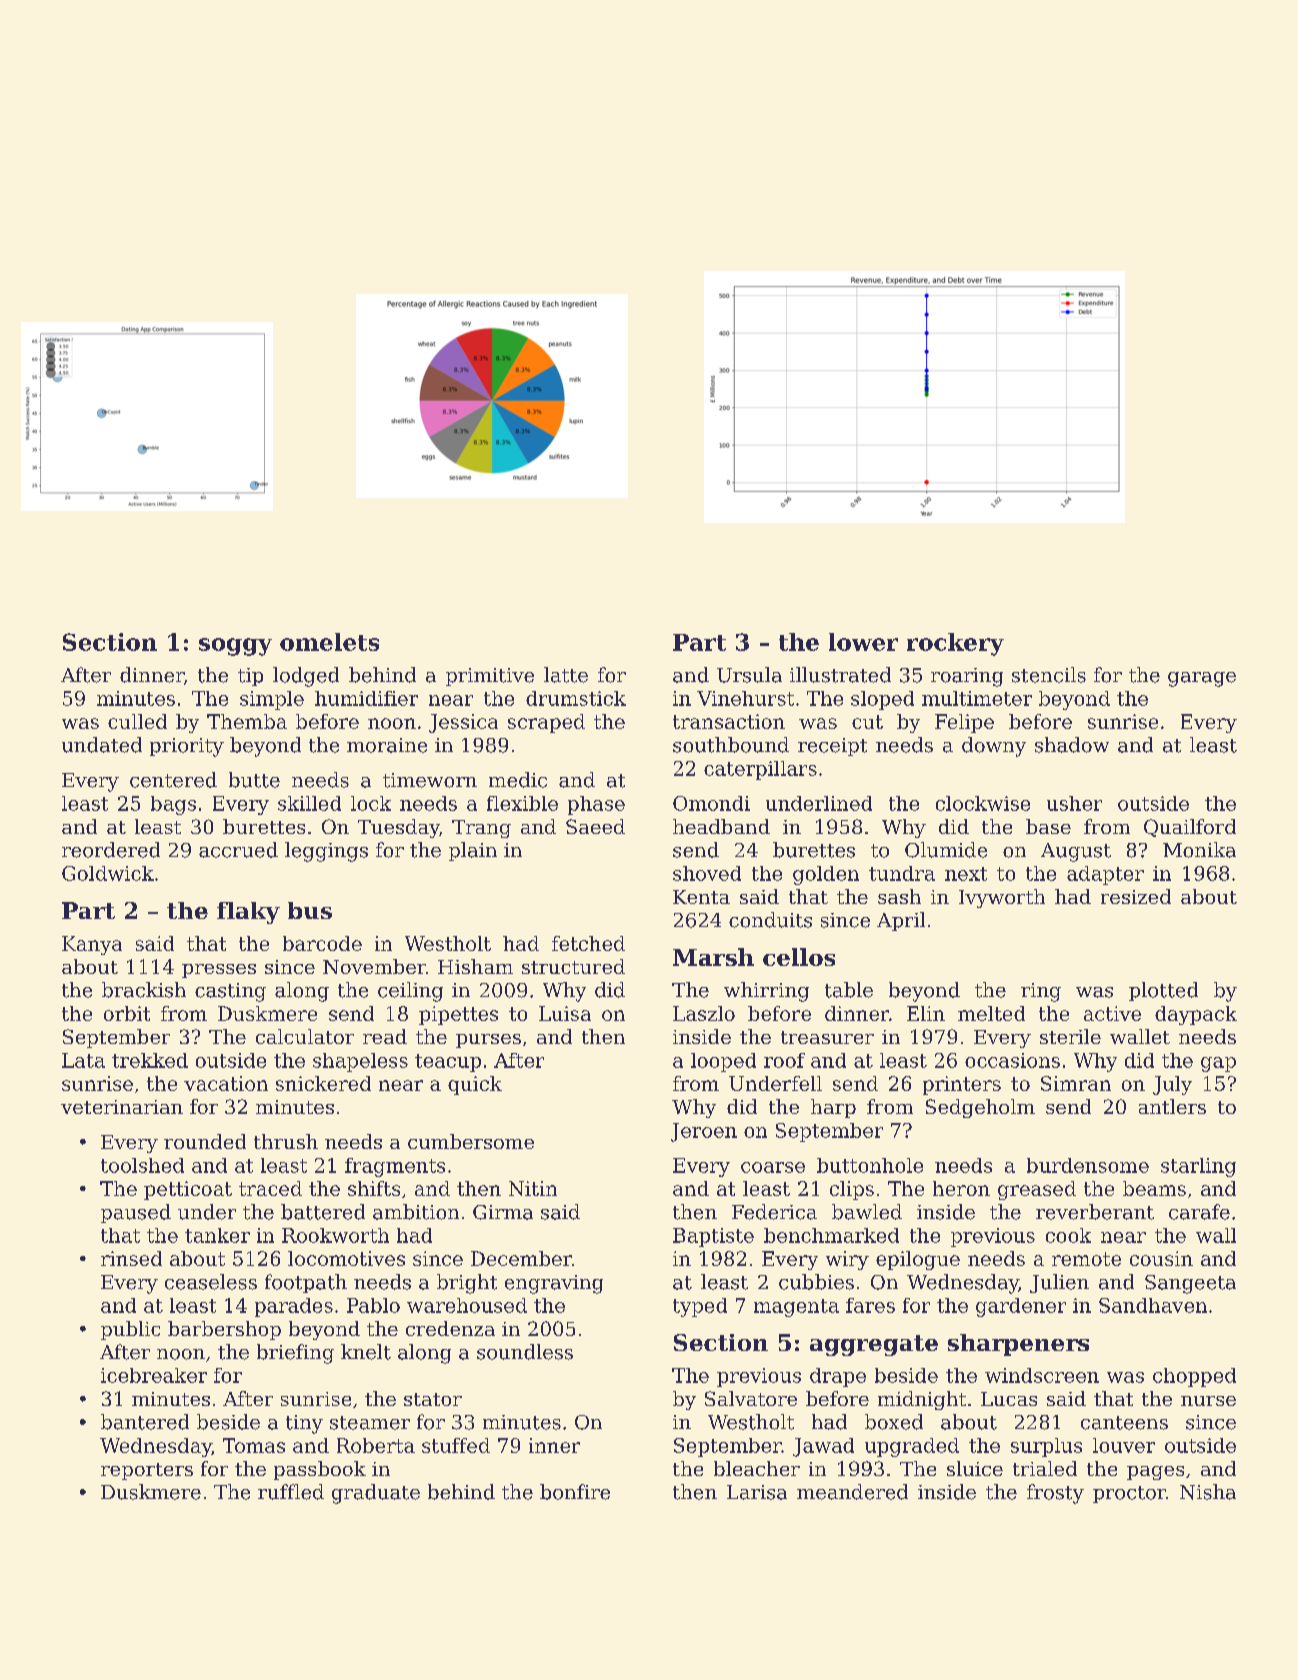  I want to click on petticoat, so click(188, 1190).
